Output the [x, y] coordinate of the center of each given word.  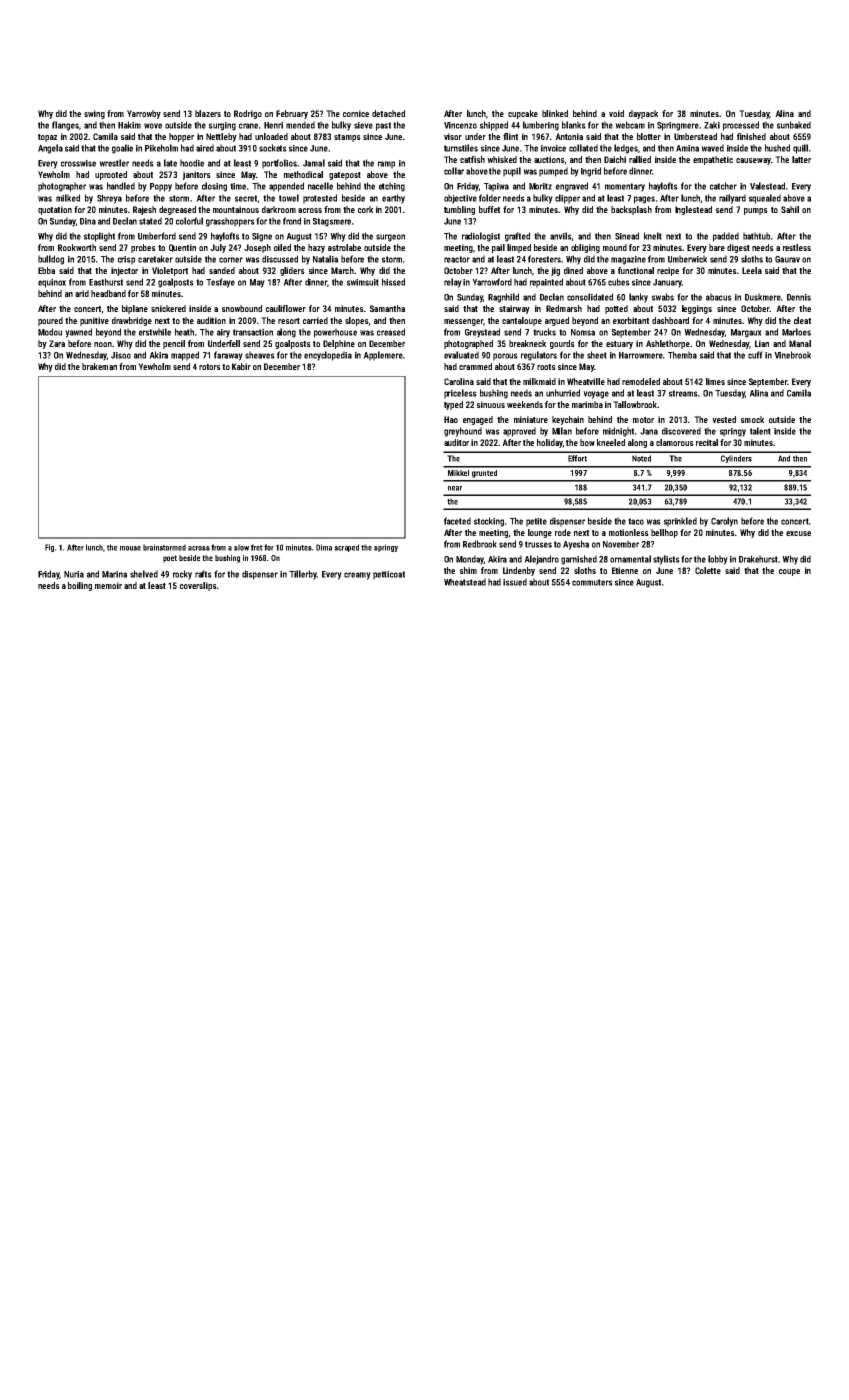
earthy [393, 199]
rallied [640, 159]
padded [726, 237]
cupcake [523, 114]
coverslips [198, 586]
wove [153, 126]
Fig [49, 548]
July [218, 248]
